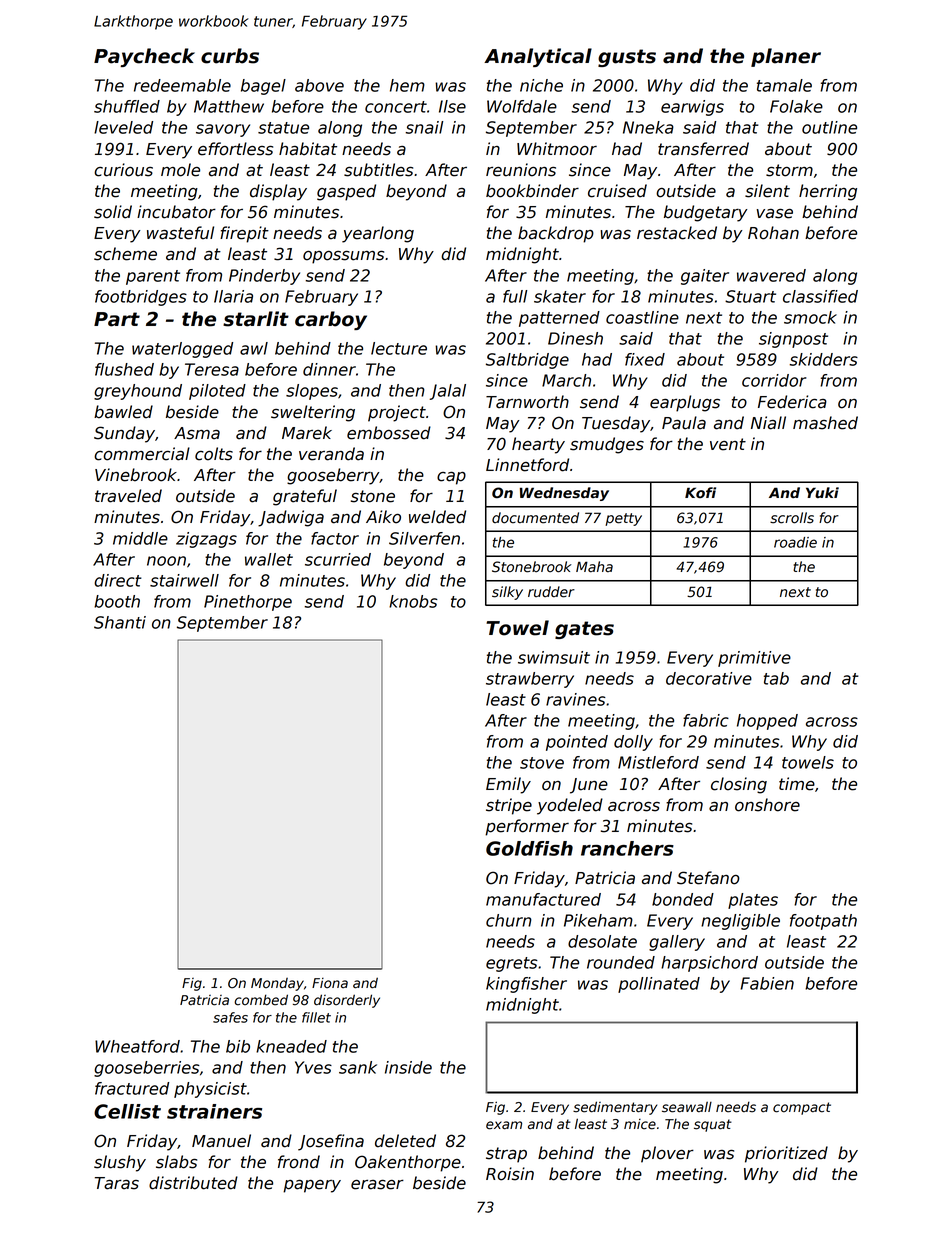 This image has width=952, height=1233. What do you see at coordinates (120, 622) in the image?
I see `Shanti` at bounding box center [120, 622].
